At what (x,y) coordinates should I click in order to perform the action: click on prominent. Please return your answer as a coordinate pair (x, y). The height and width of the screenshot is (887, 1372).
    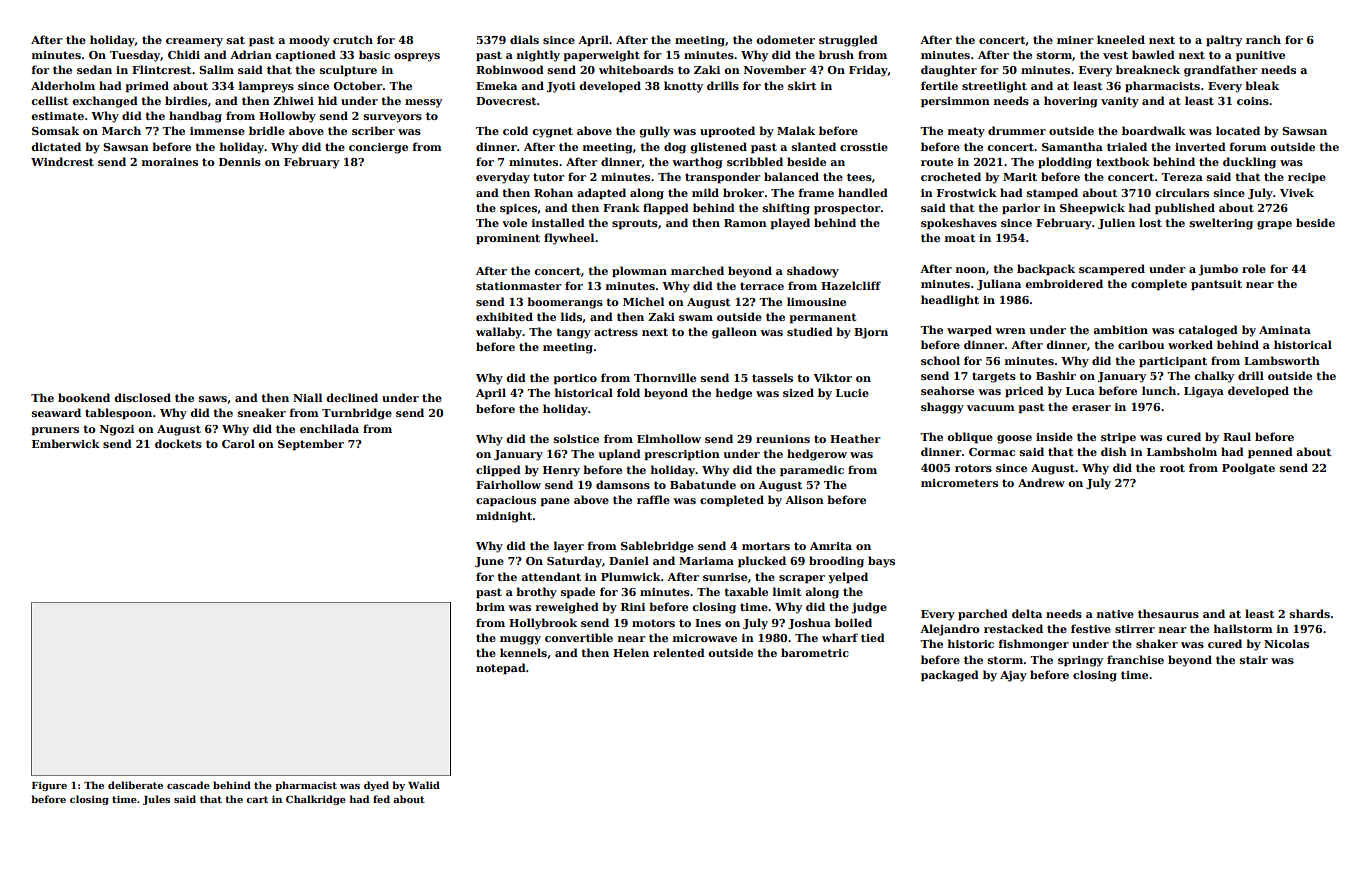
    Looking at the image, I should click on (508, 239).
